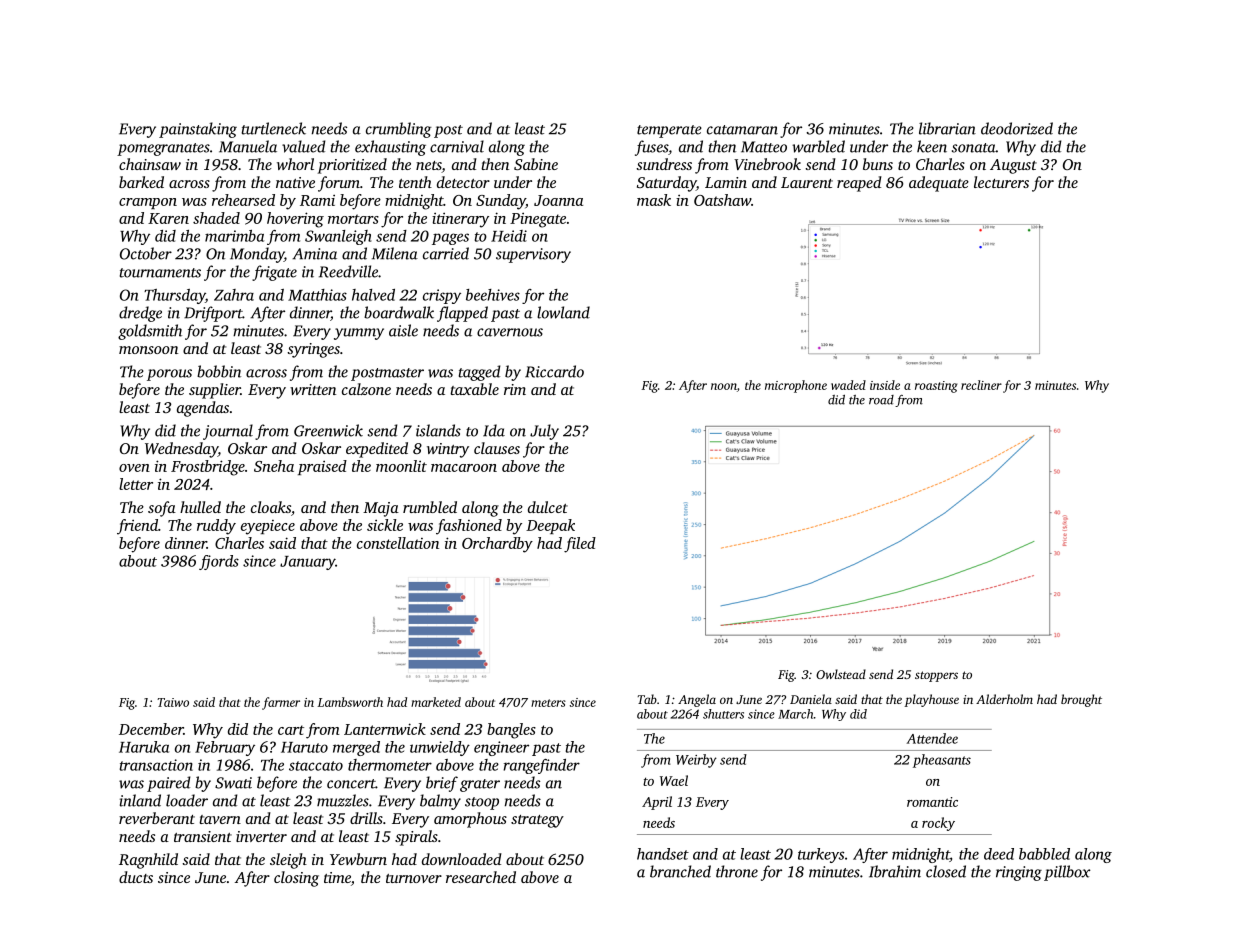  What do you see at coordinates (291, 730) in the screenshot?
I see `cart` at bounding box center [291, 730].
